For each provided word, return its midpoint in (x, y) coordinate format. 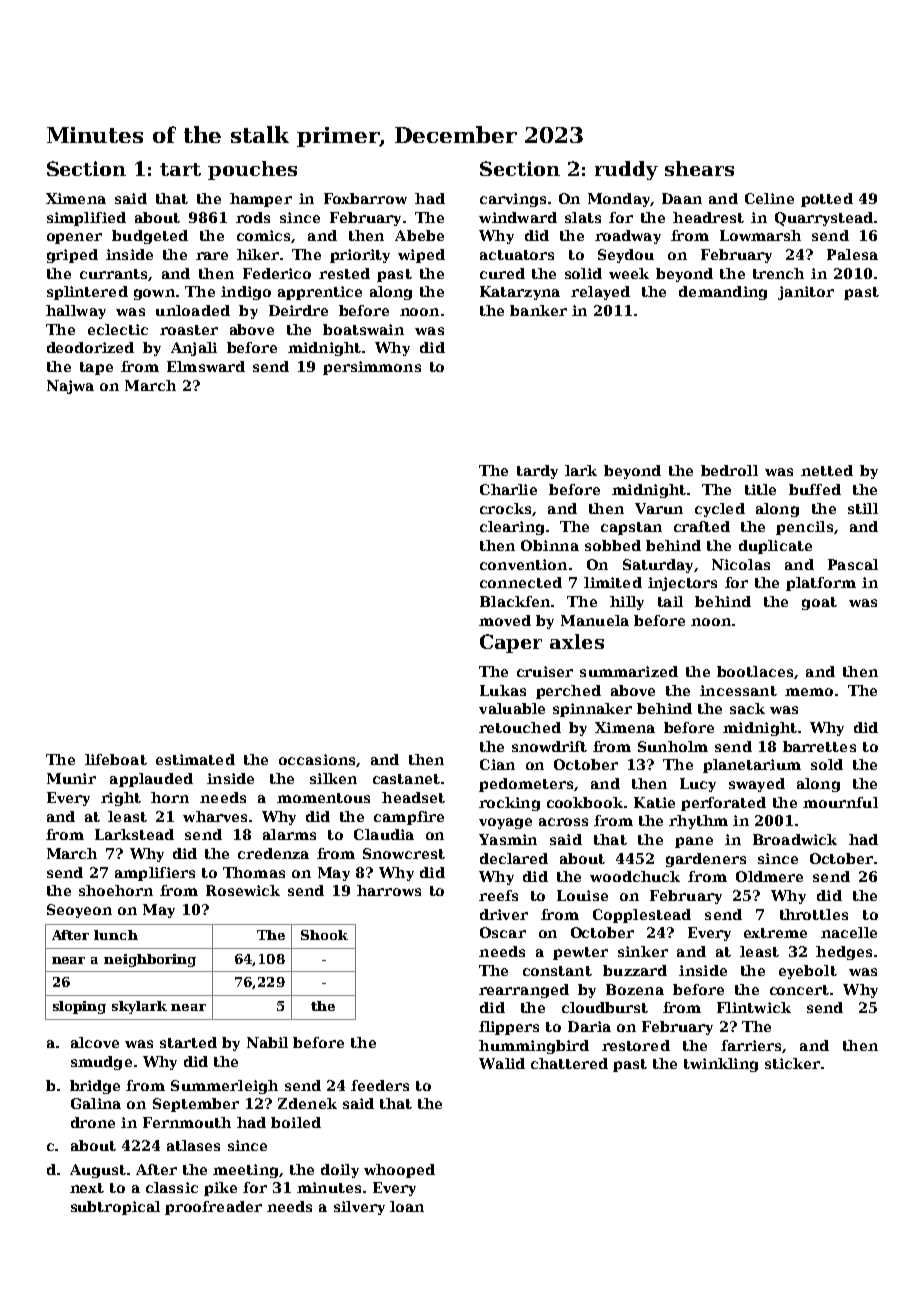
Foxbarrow (365, 198)
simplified (86, 219)
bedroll (729, 470)
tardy (537, 472)
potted (827, 200)
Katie (654, 802)
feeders (380, 1085)
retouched (520, 727)
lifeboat (116, 759)
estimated (195, 759)
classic (172, 1187)
